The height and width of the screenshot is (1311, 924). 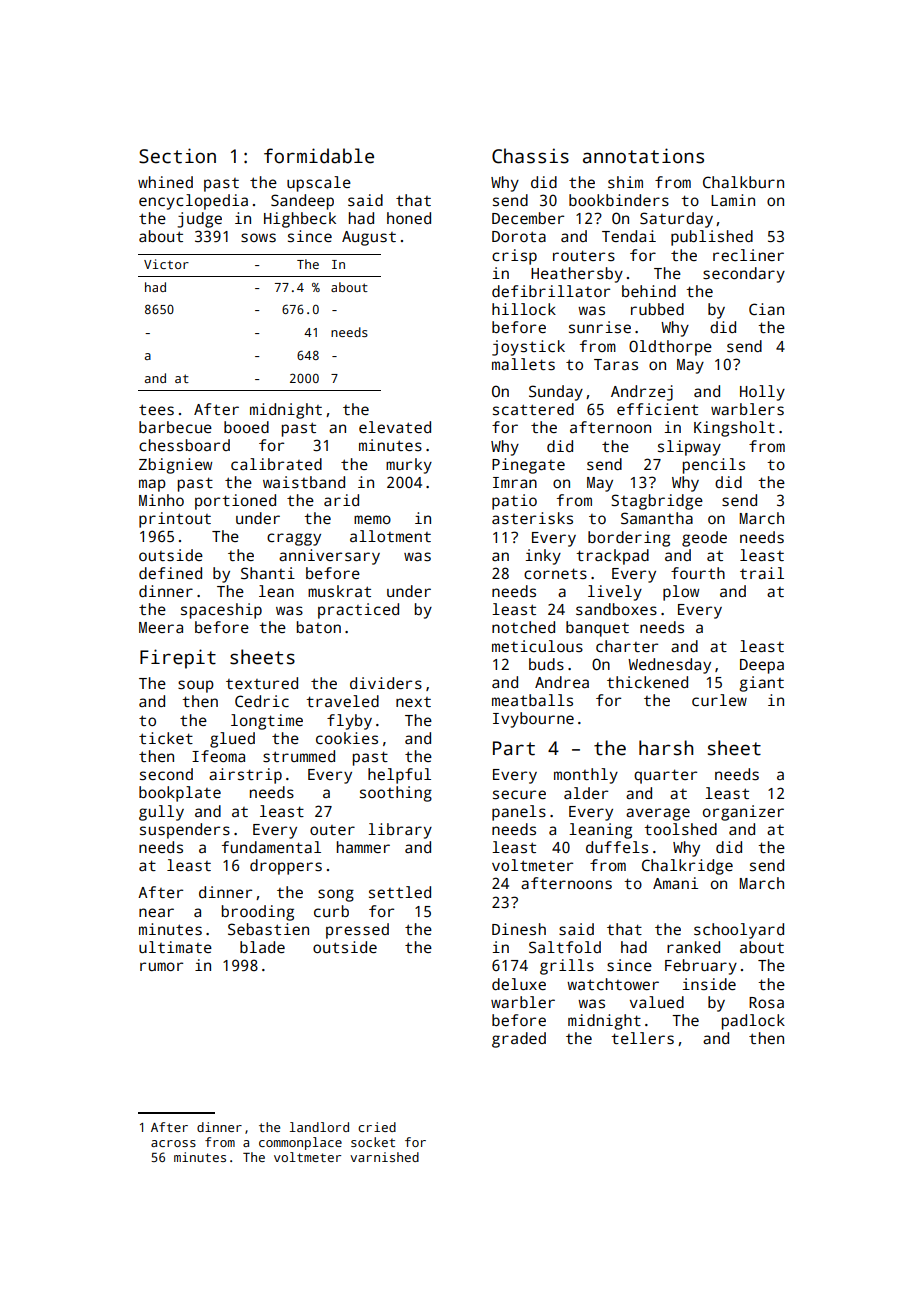 What do you see at coordinates (300, 1143) in the screenshot?
I see `commonplace` at bounding box center [300, 1143].
